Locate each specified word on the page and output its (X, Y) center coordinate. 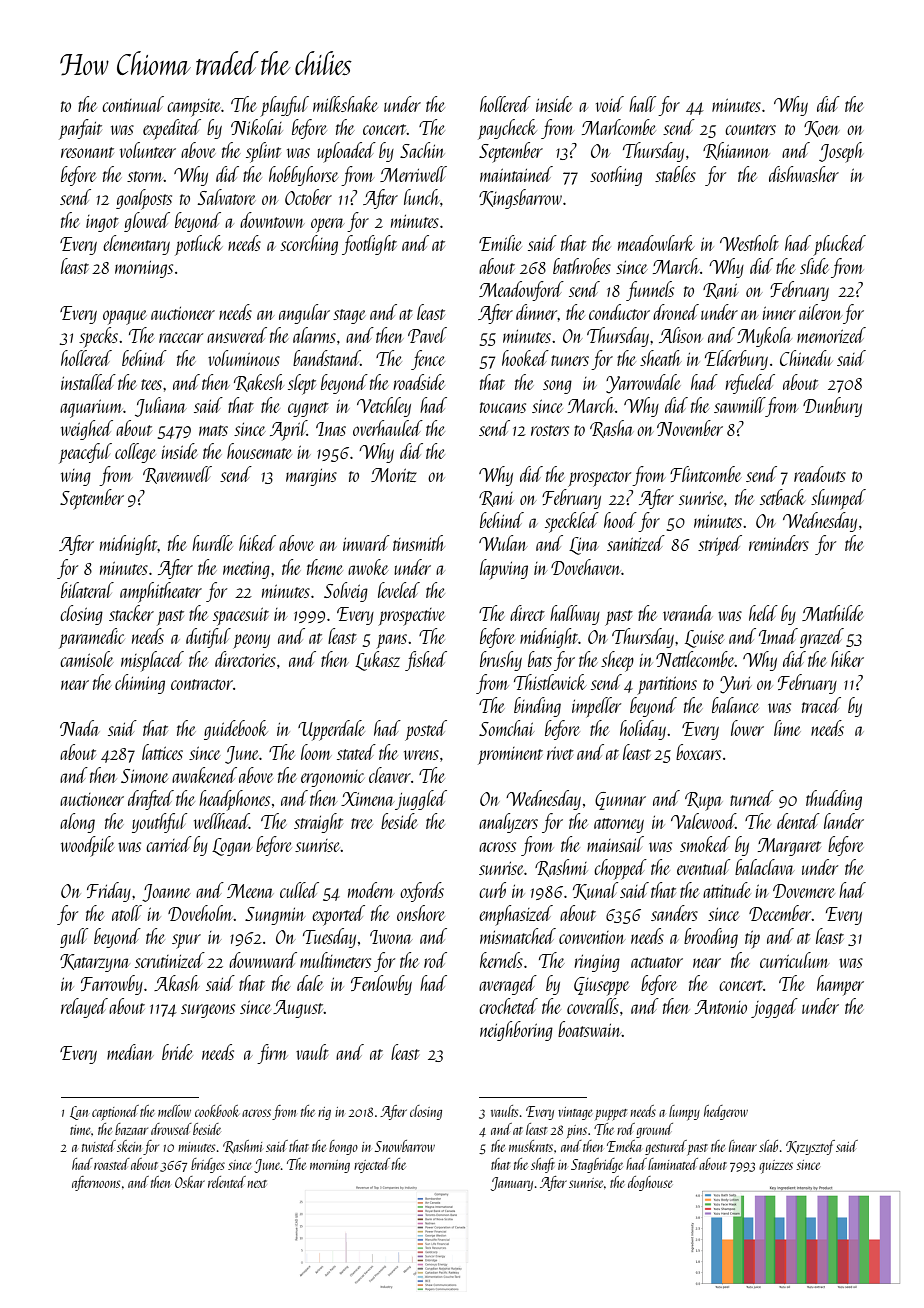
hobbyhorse (303, 176)
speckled (572, 522)
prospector (599, 479)
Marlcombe (619, 127)
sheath (661, 358)
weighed (87, 430)
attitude (727, 890)
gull (74, 938)
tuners (570, 360)
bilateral (87, 590)
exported (338, 915)
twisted (99, 1146)
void (610, 104)
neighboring (516, 1031)
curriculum (794, 960)
